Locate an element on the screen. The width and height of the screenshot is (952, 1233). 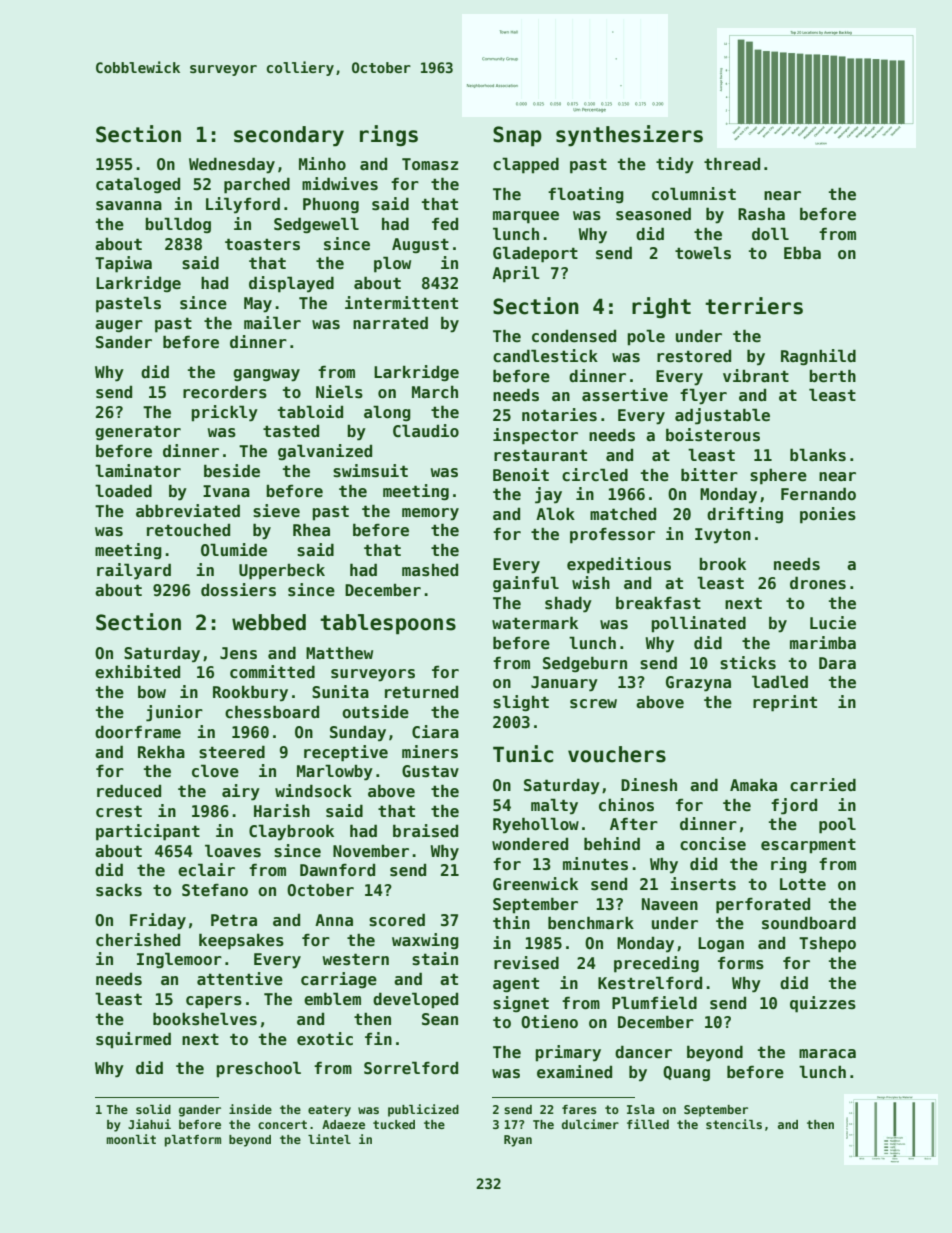
Snap is located at coordinates (517, 136).
